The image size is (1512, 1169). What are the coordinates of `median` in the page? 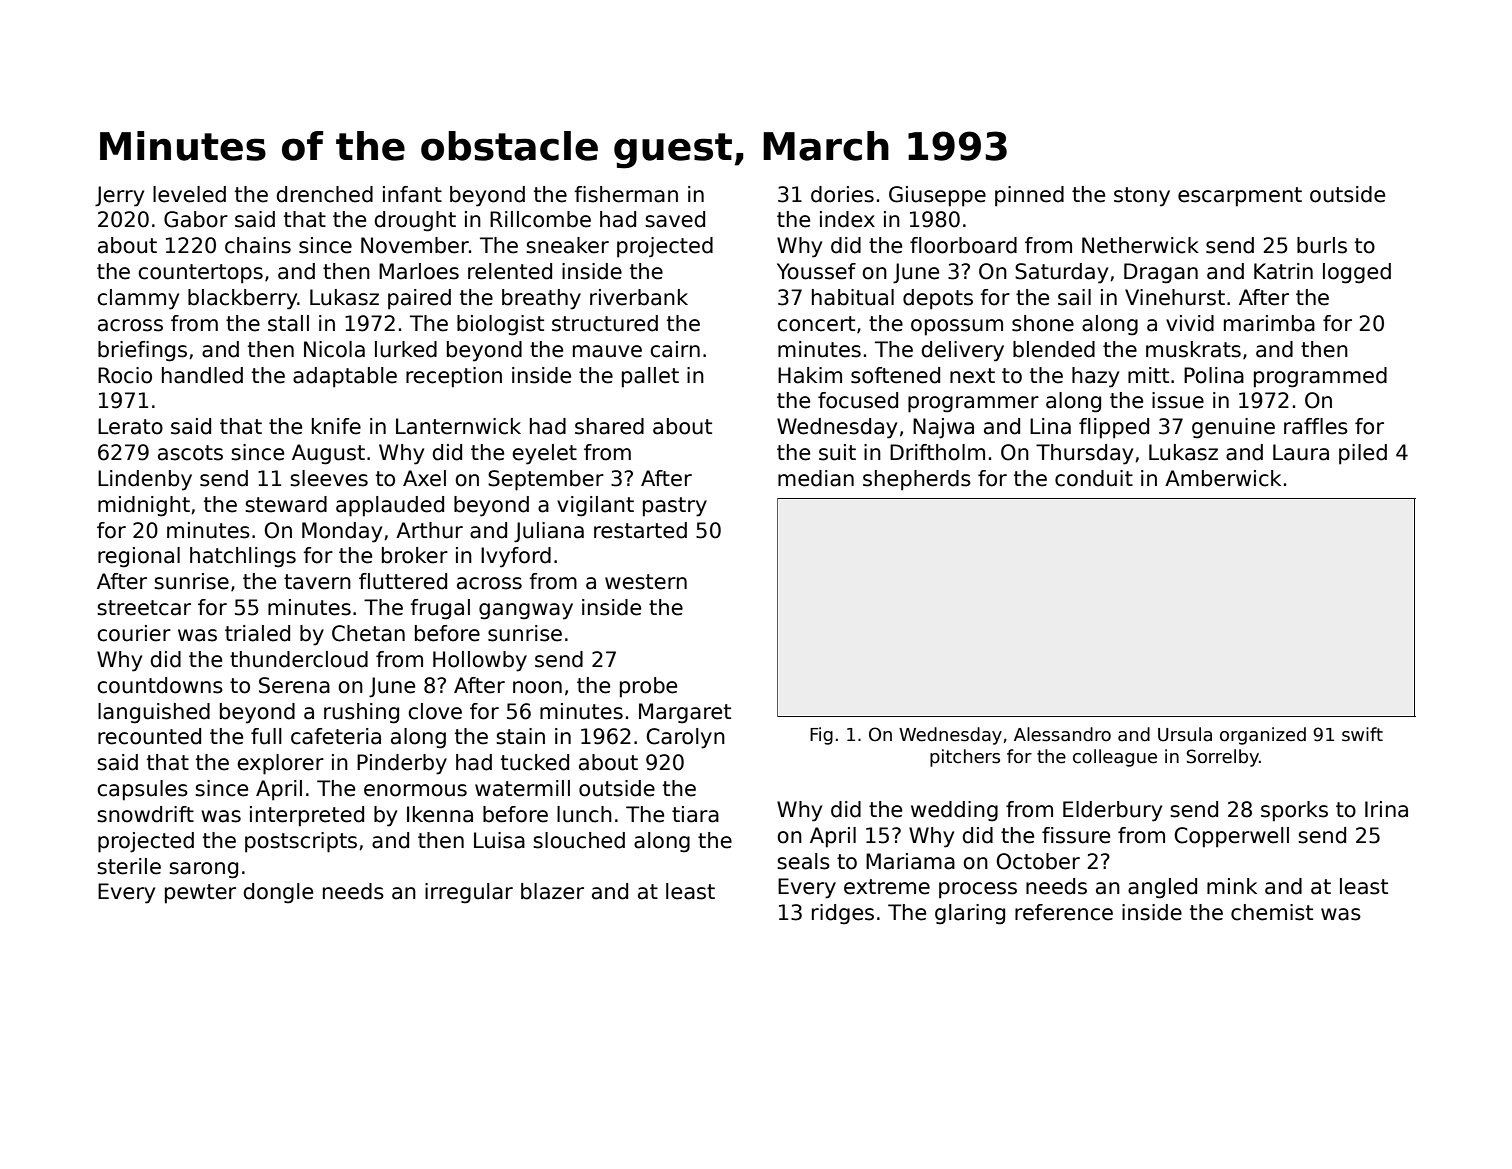 It's located at (816, 478).
